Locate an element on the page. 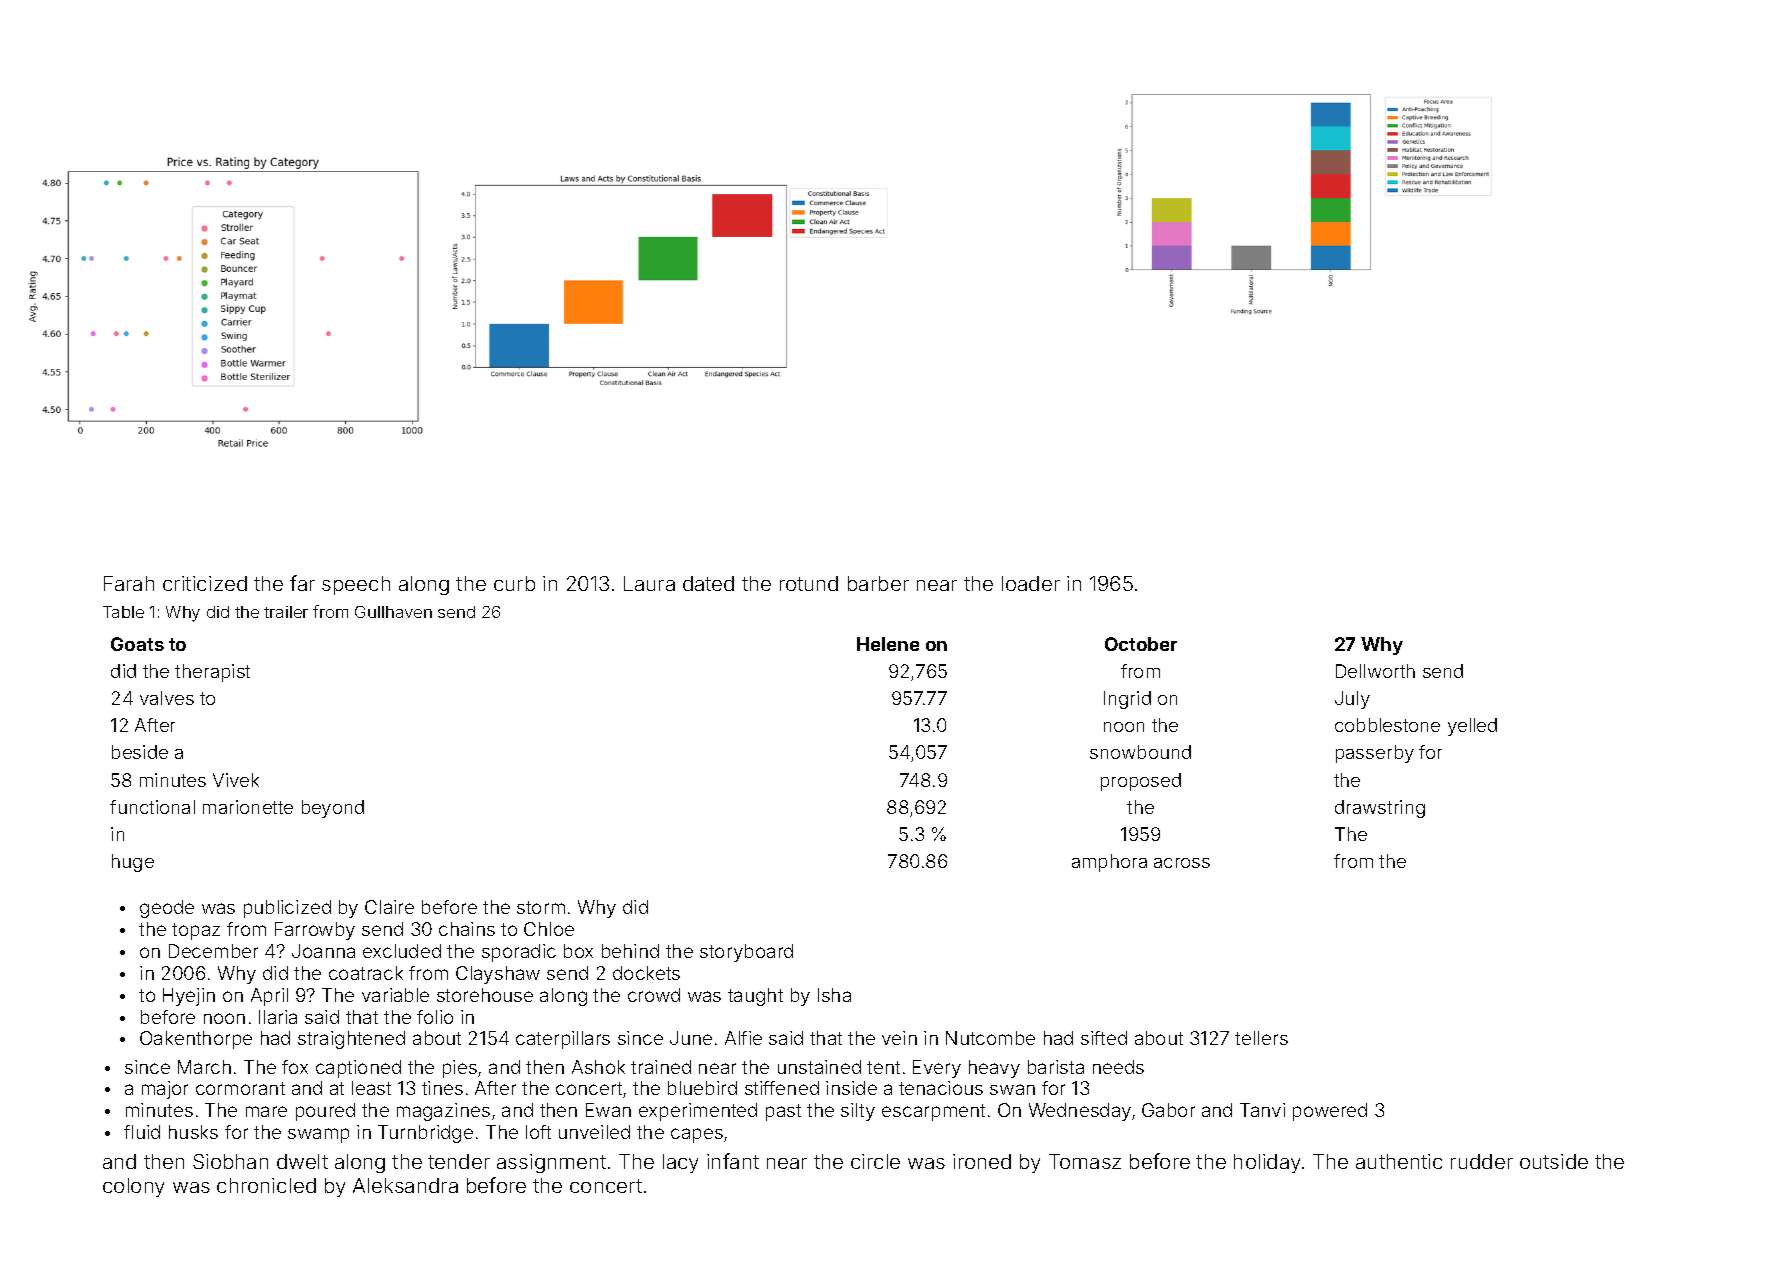  Joanna is located at coordinates (323, 951).
